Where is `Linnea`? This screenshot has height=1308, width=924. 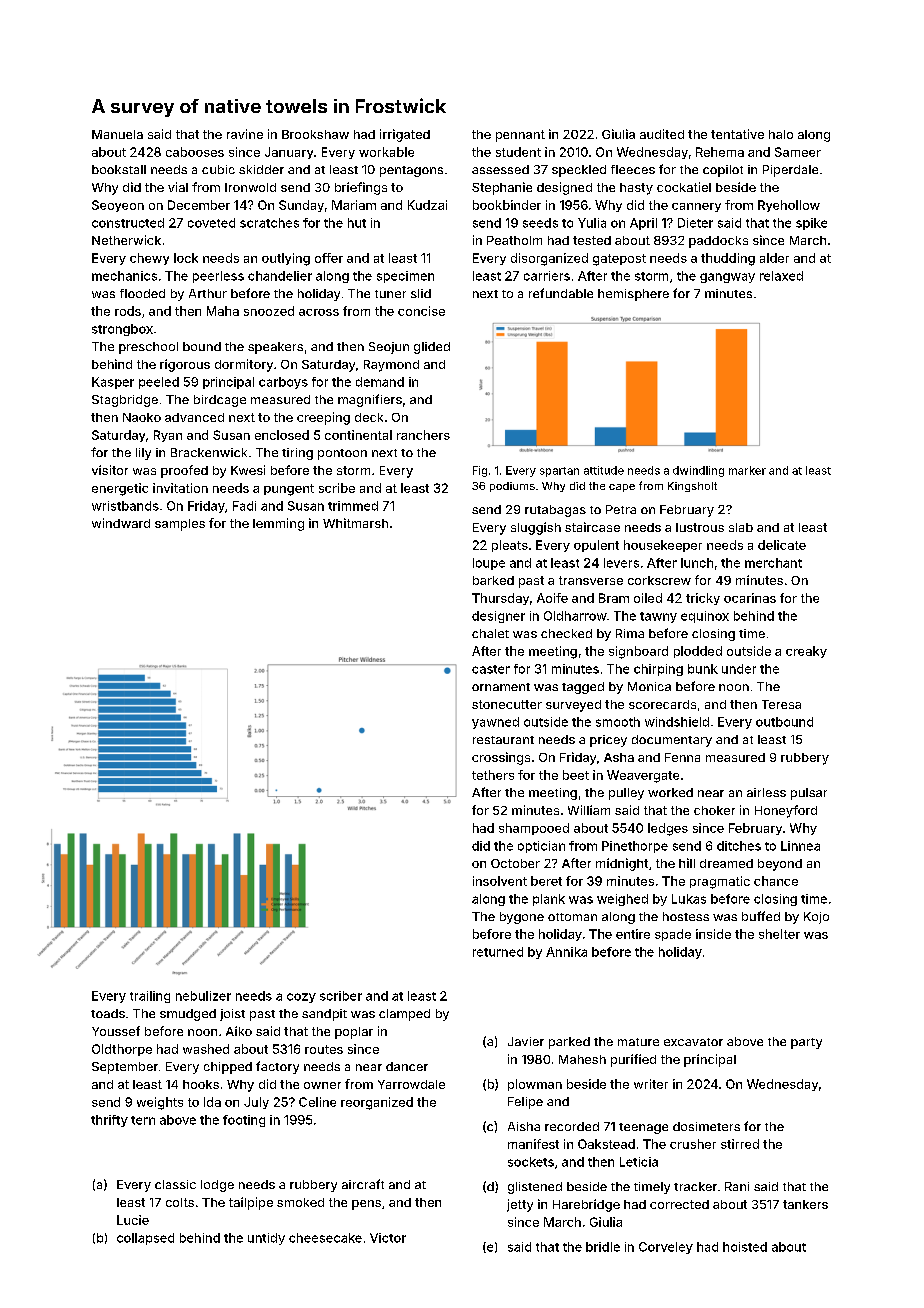
Linnea is located at coordinates (800, 846).
